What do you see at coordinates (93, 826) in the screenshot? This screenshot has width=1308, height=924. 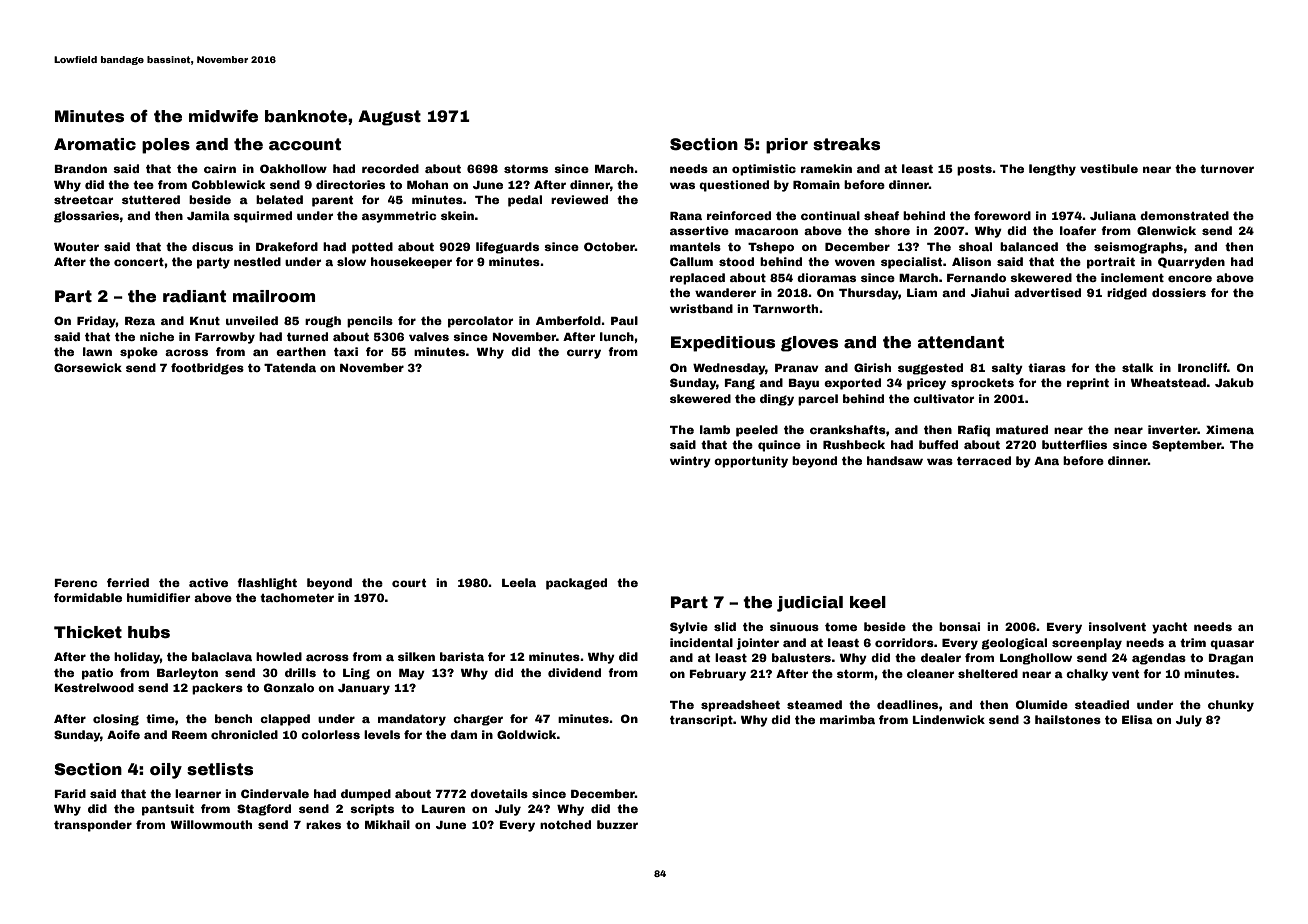 I see `transponder` at bounding box center [93, 826].
